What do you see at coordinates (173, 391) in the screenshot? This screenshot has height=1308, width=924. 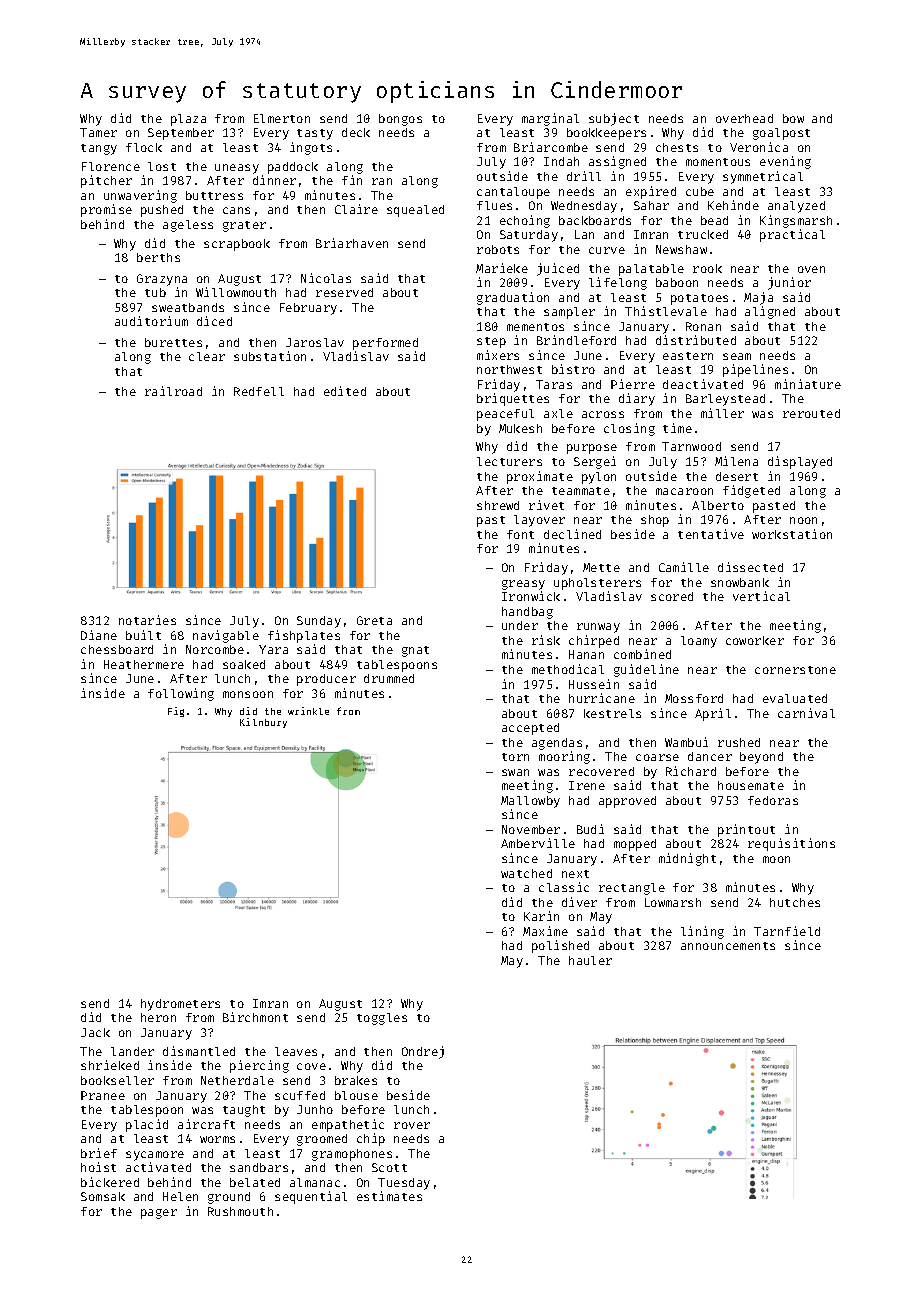 I see `railroad` at bounding box center [173, 391].
